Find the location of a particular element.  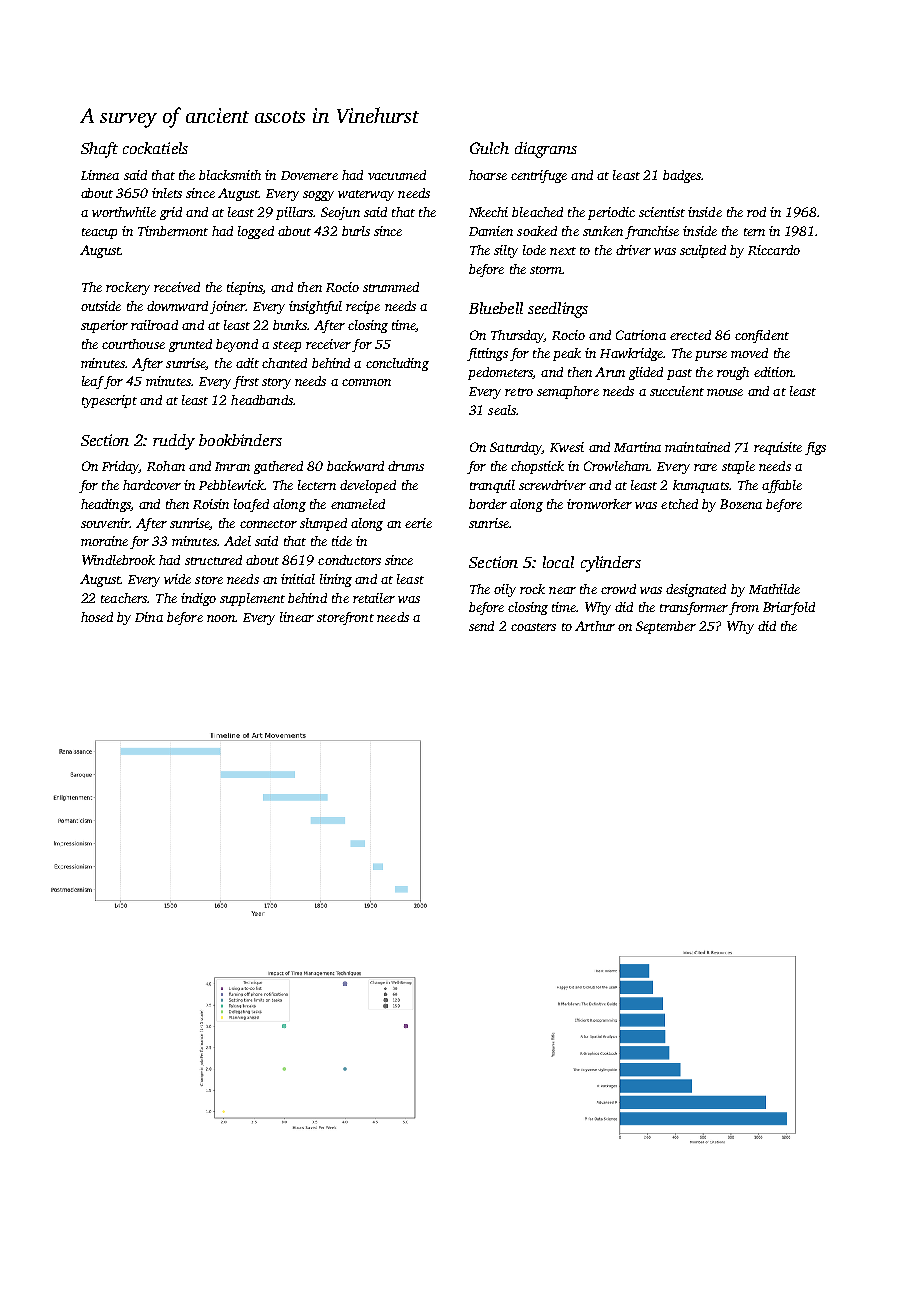

transformer is located at coordinates (694, 608).
